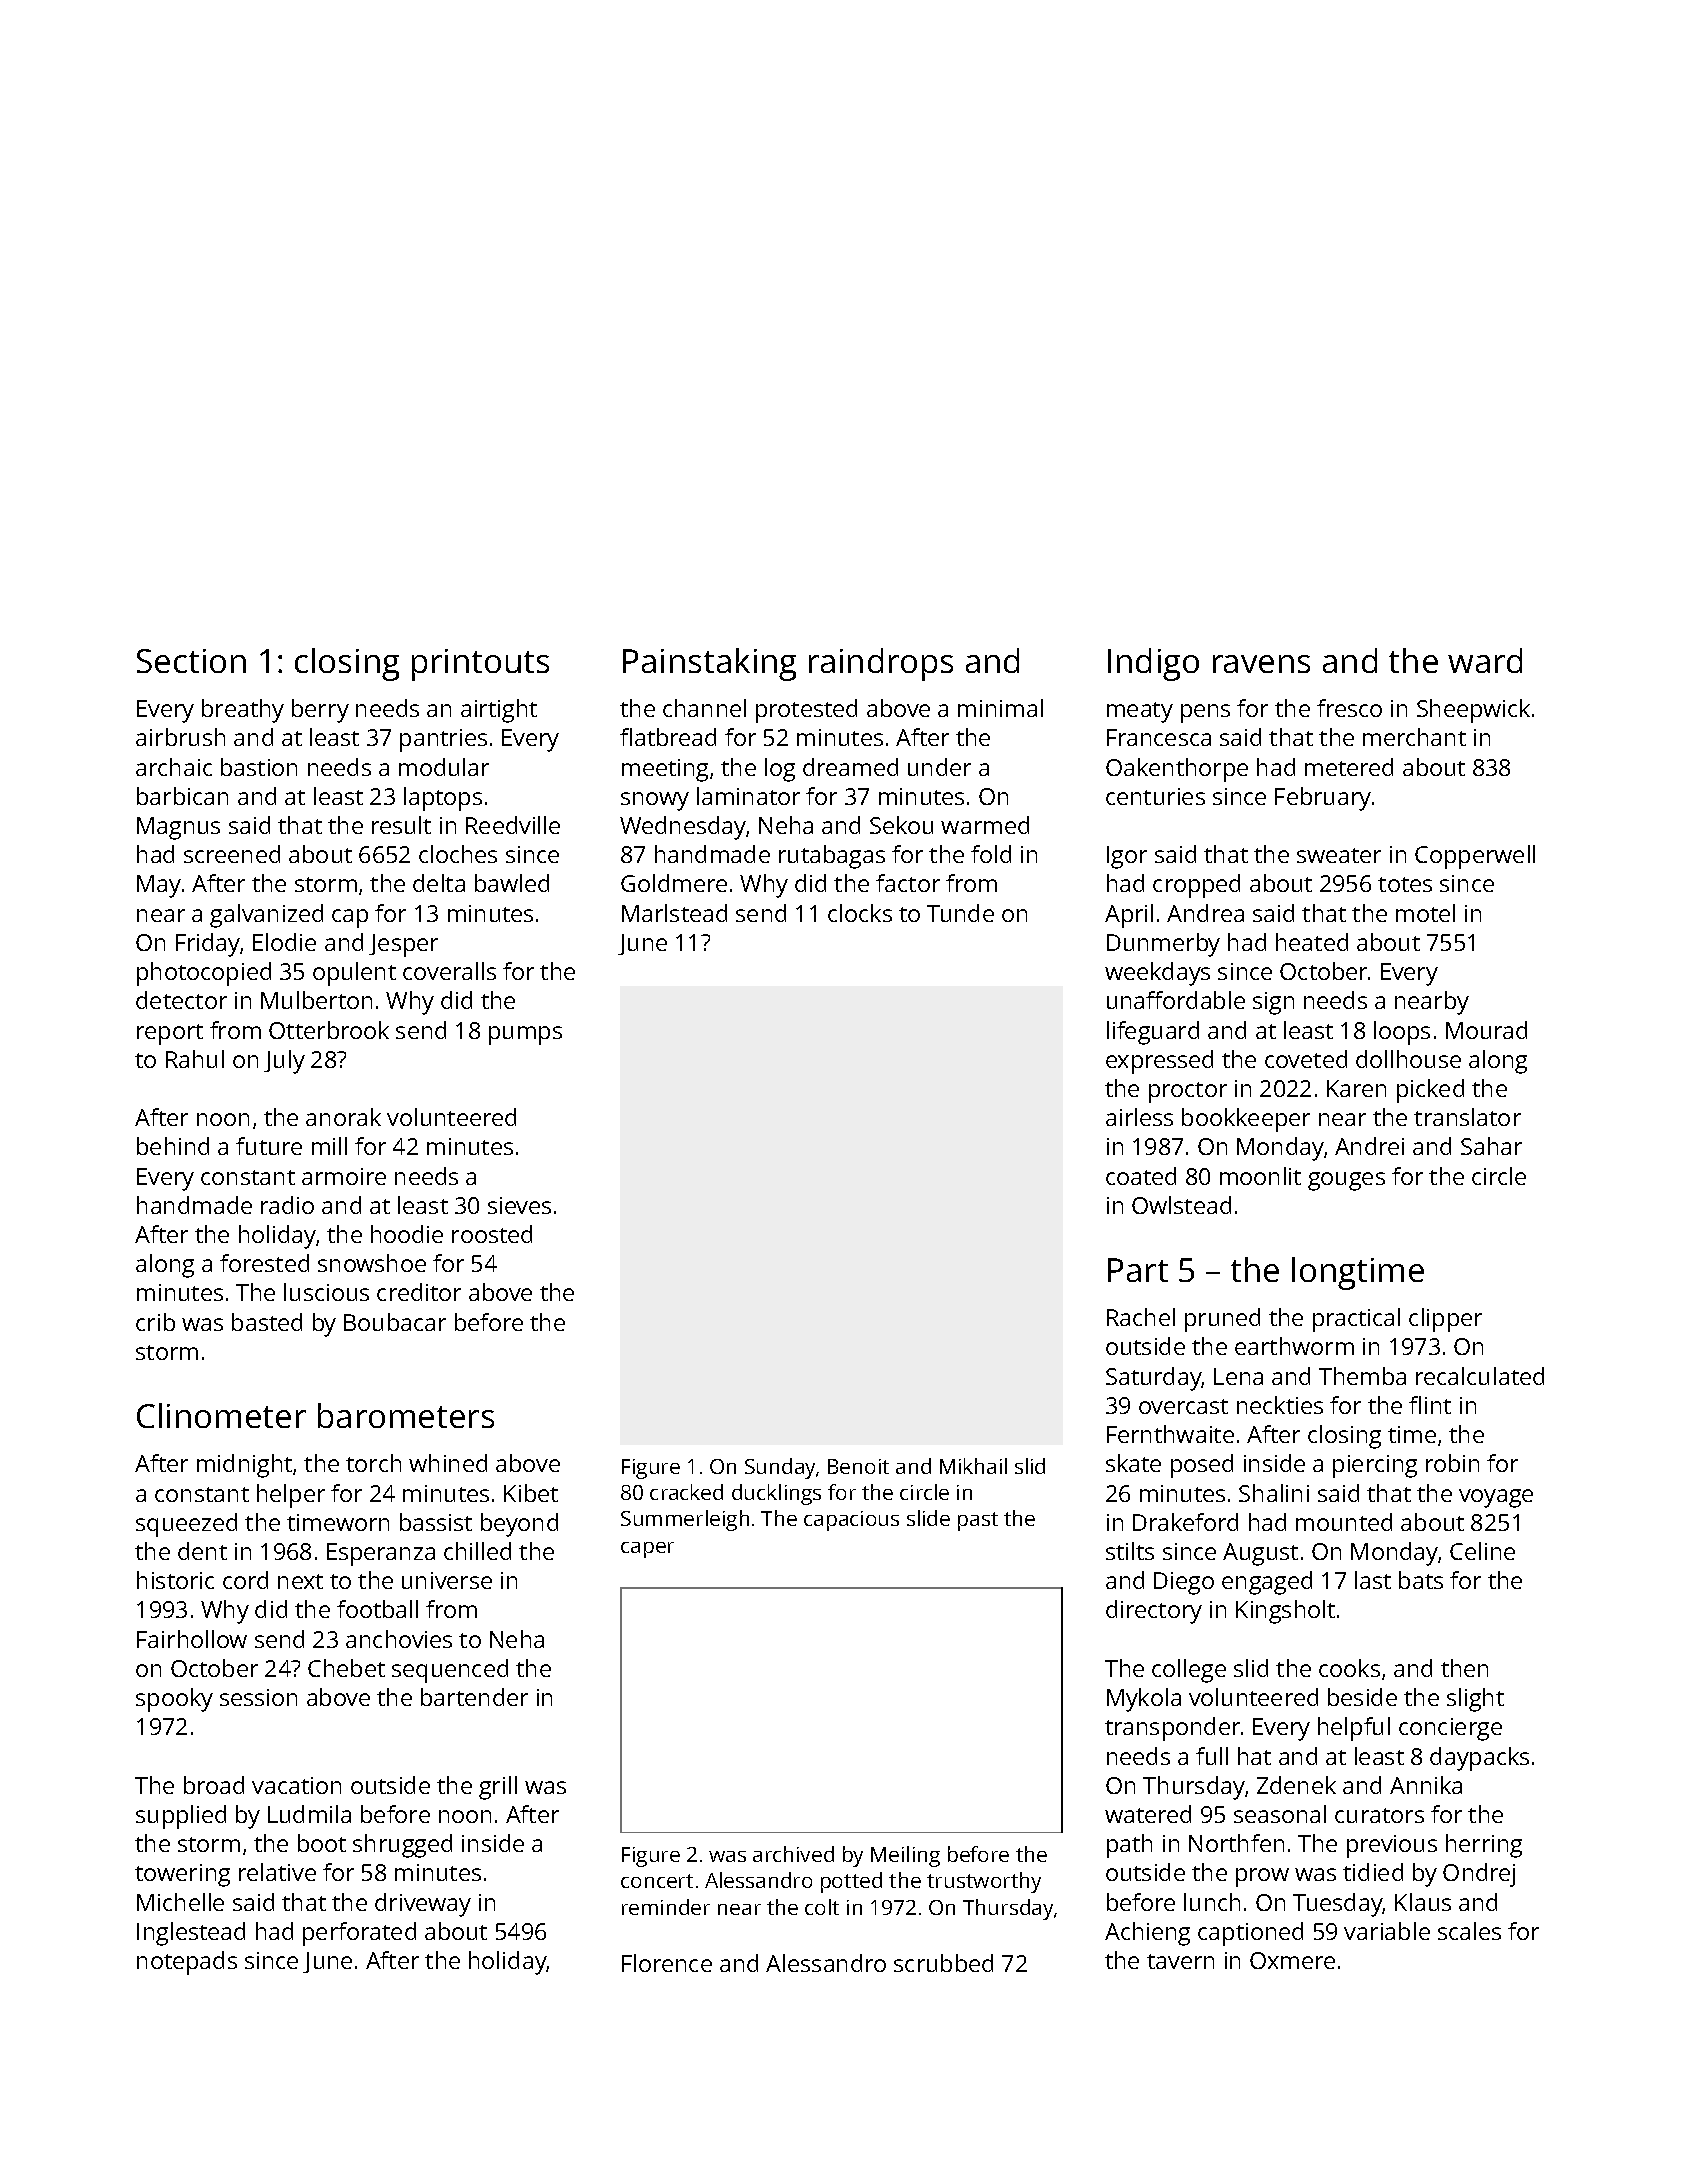 The height and width of the screenshot is (2178, 1683). What do you see at coordinates (1274, 1493) in the screenshot?
I see `Shalini` at bounding box center [1274, 1493].
